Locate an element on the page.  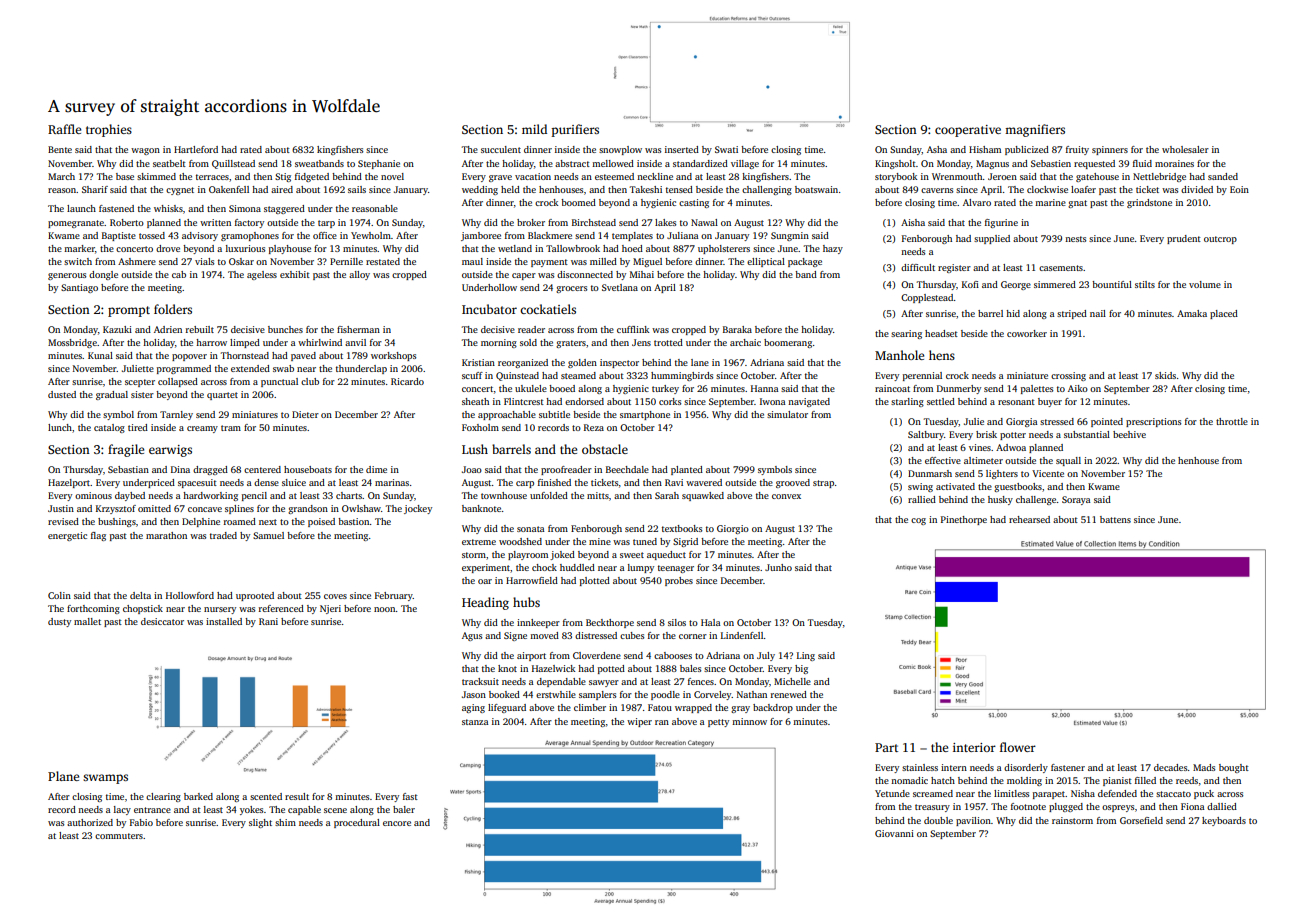
succulent is located at coordinates (501, 149).
